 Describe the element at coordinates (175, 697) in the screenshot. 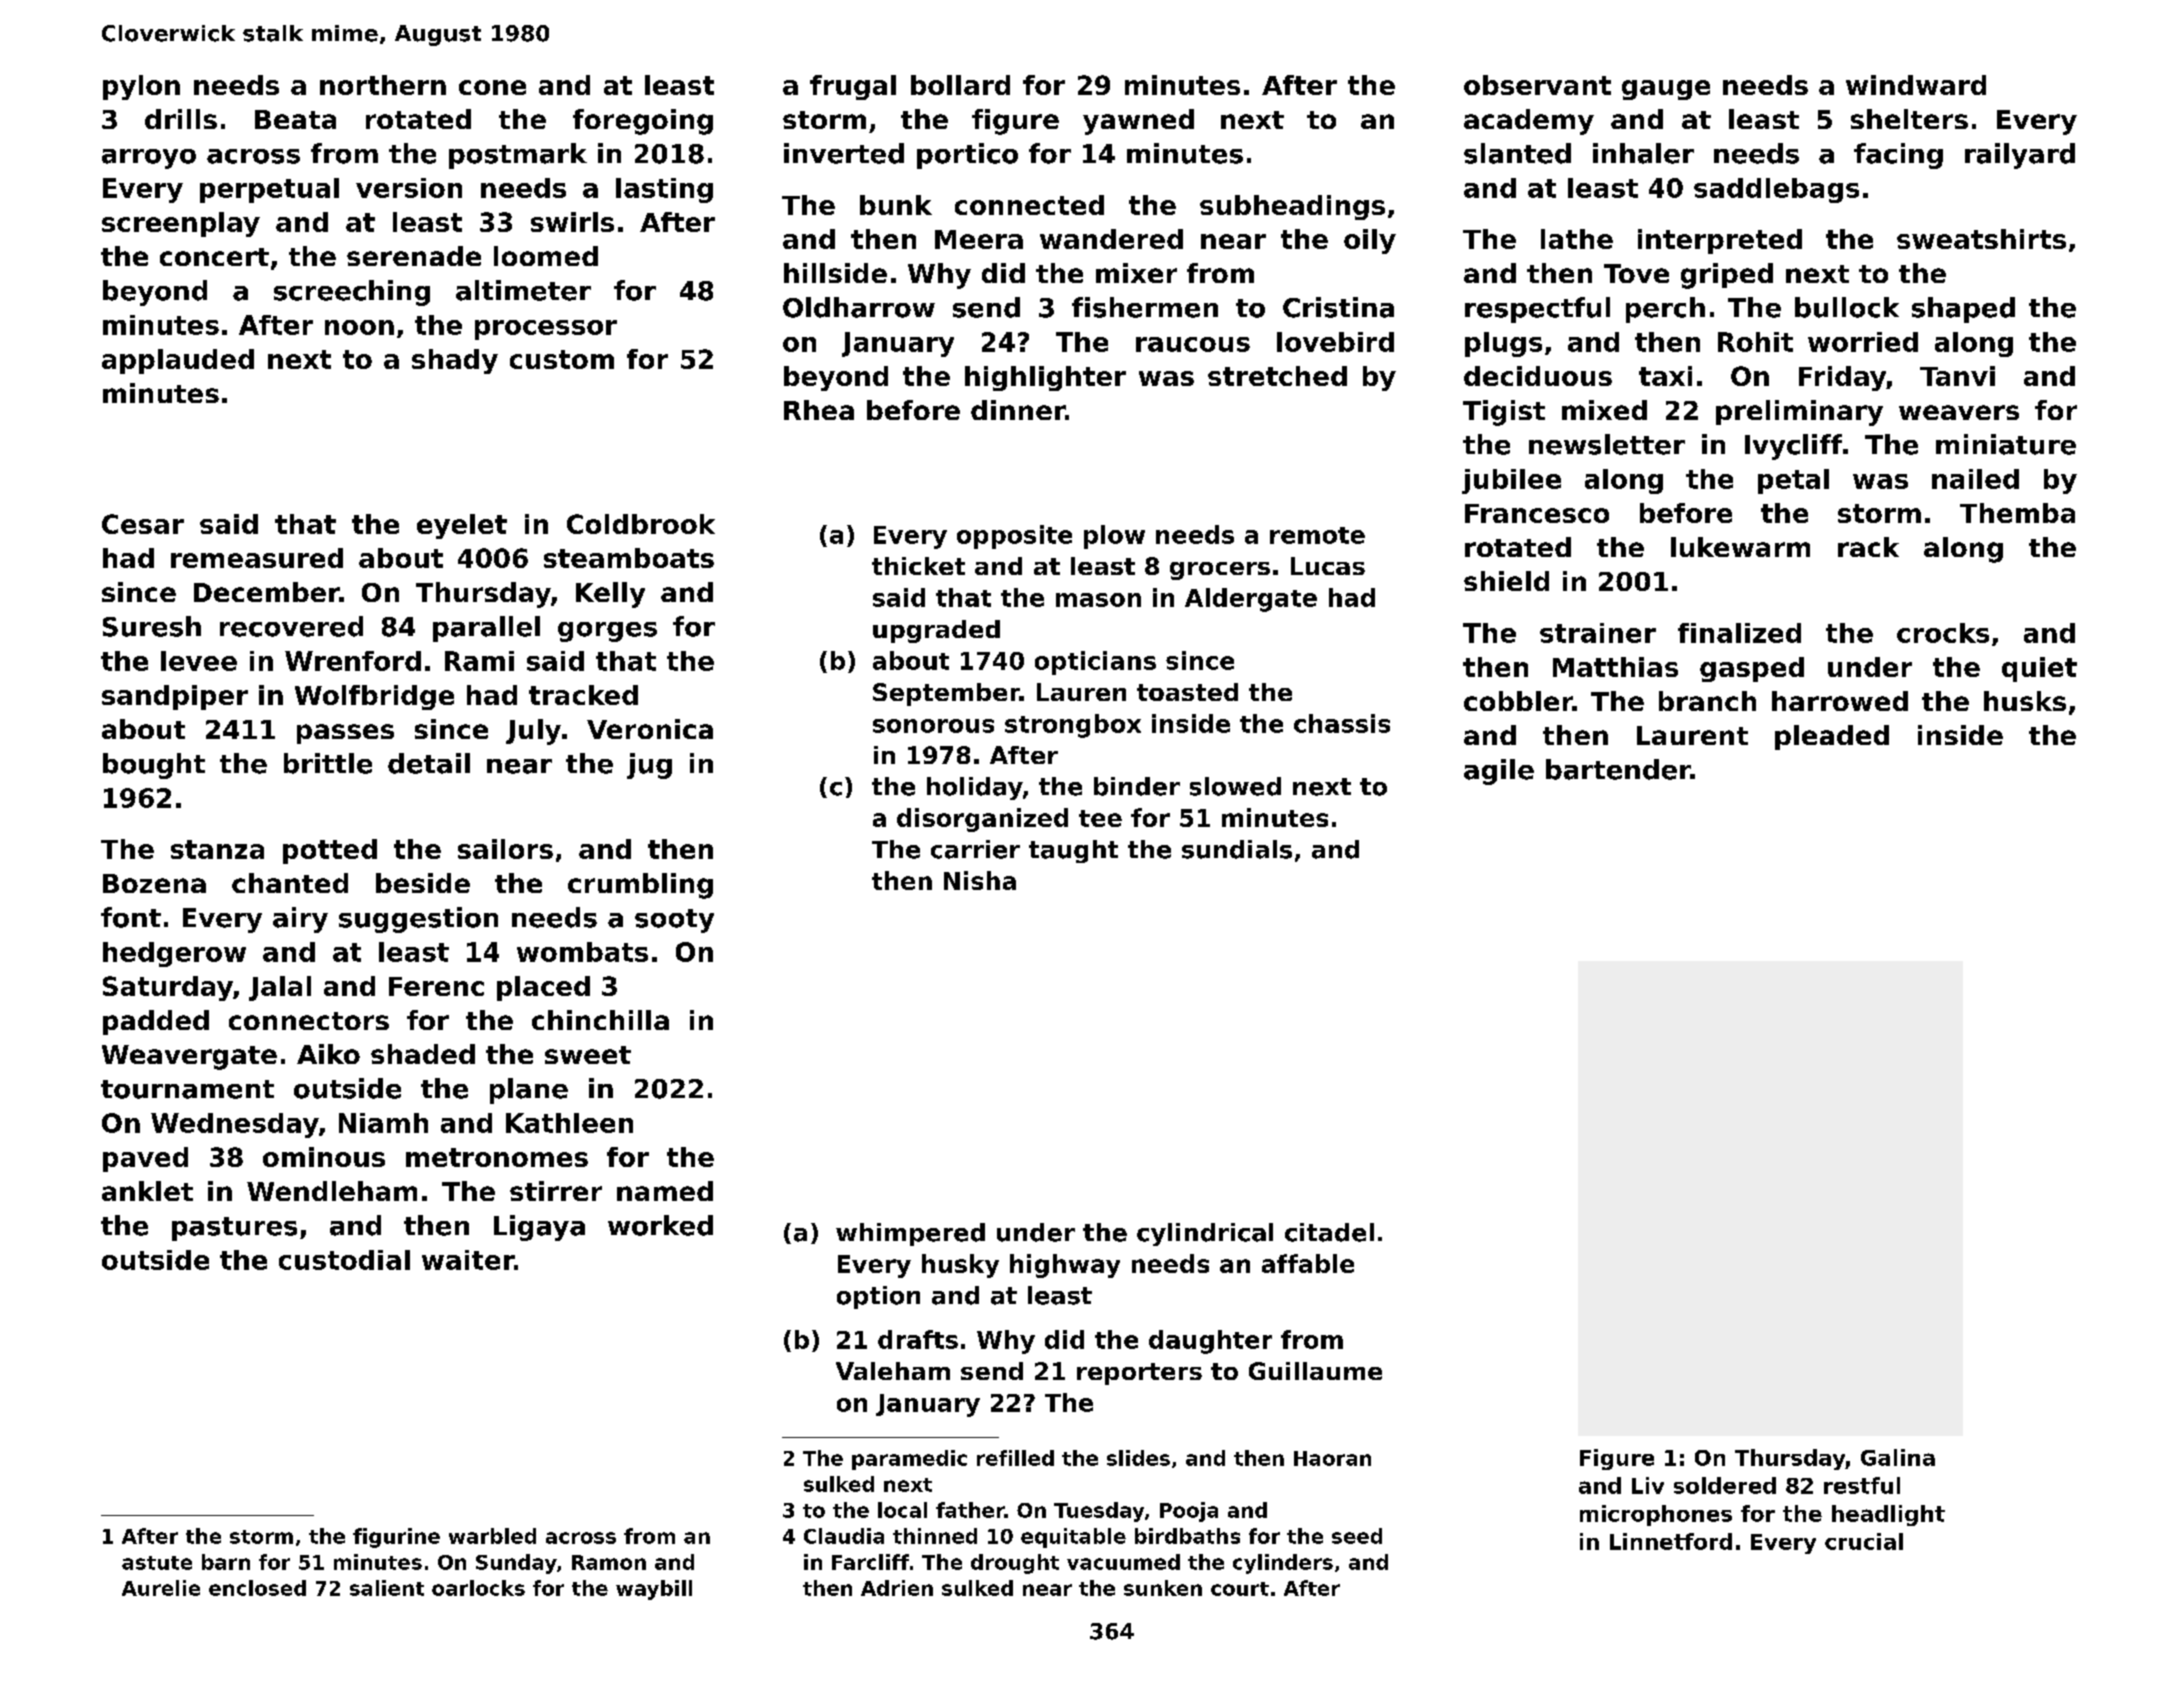

I see `sandpiper` at that location.
